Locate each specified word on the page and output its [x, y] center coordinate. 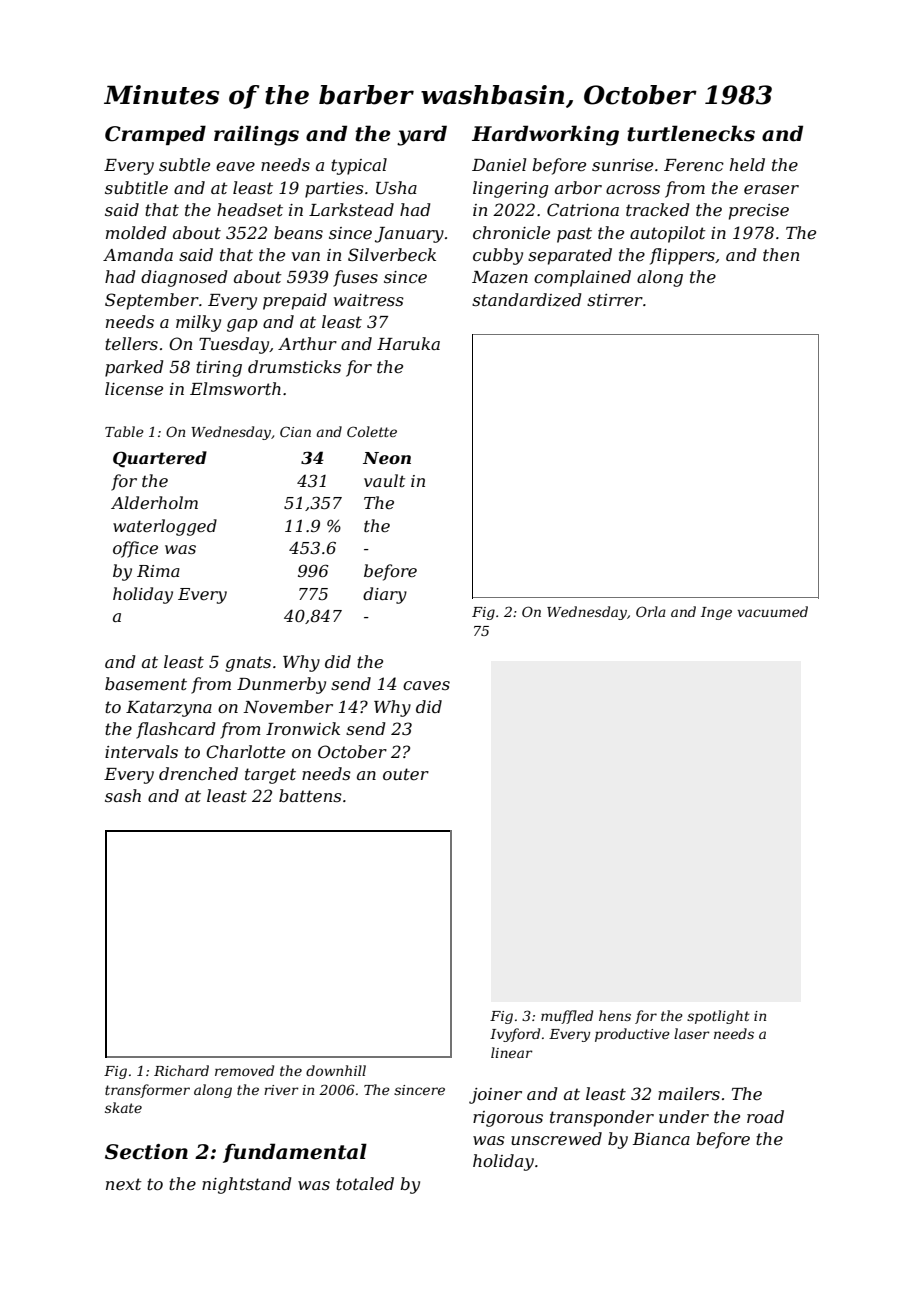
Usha [396, 187]
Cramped [155, 135]
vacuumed [772, 611]
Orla [651, 611]
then [781, 254]
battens [310, 795]
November [288, 706]
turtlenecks [691, 133]
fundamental [295, 1153]
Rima [158, 571]
